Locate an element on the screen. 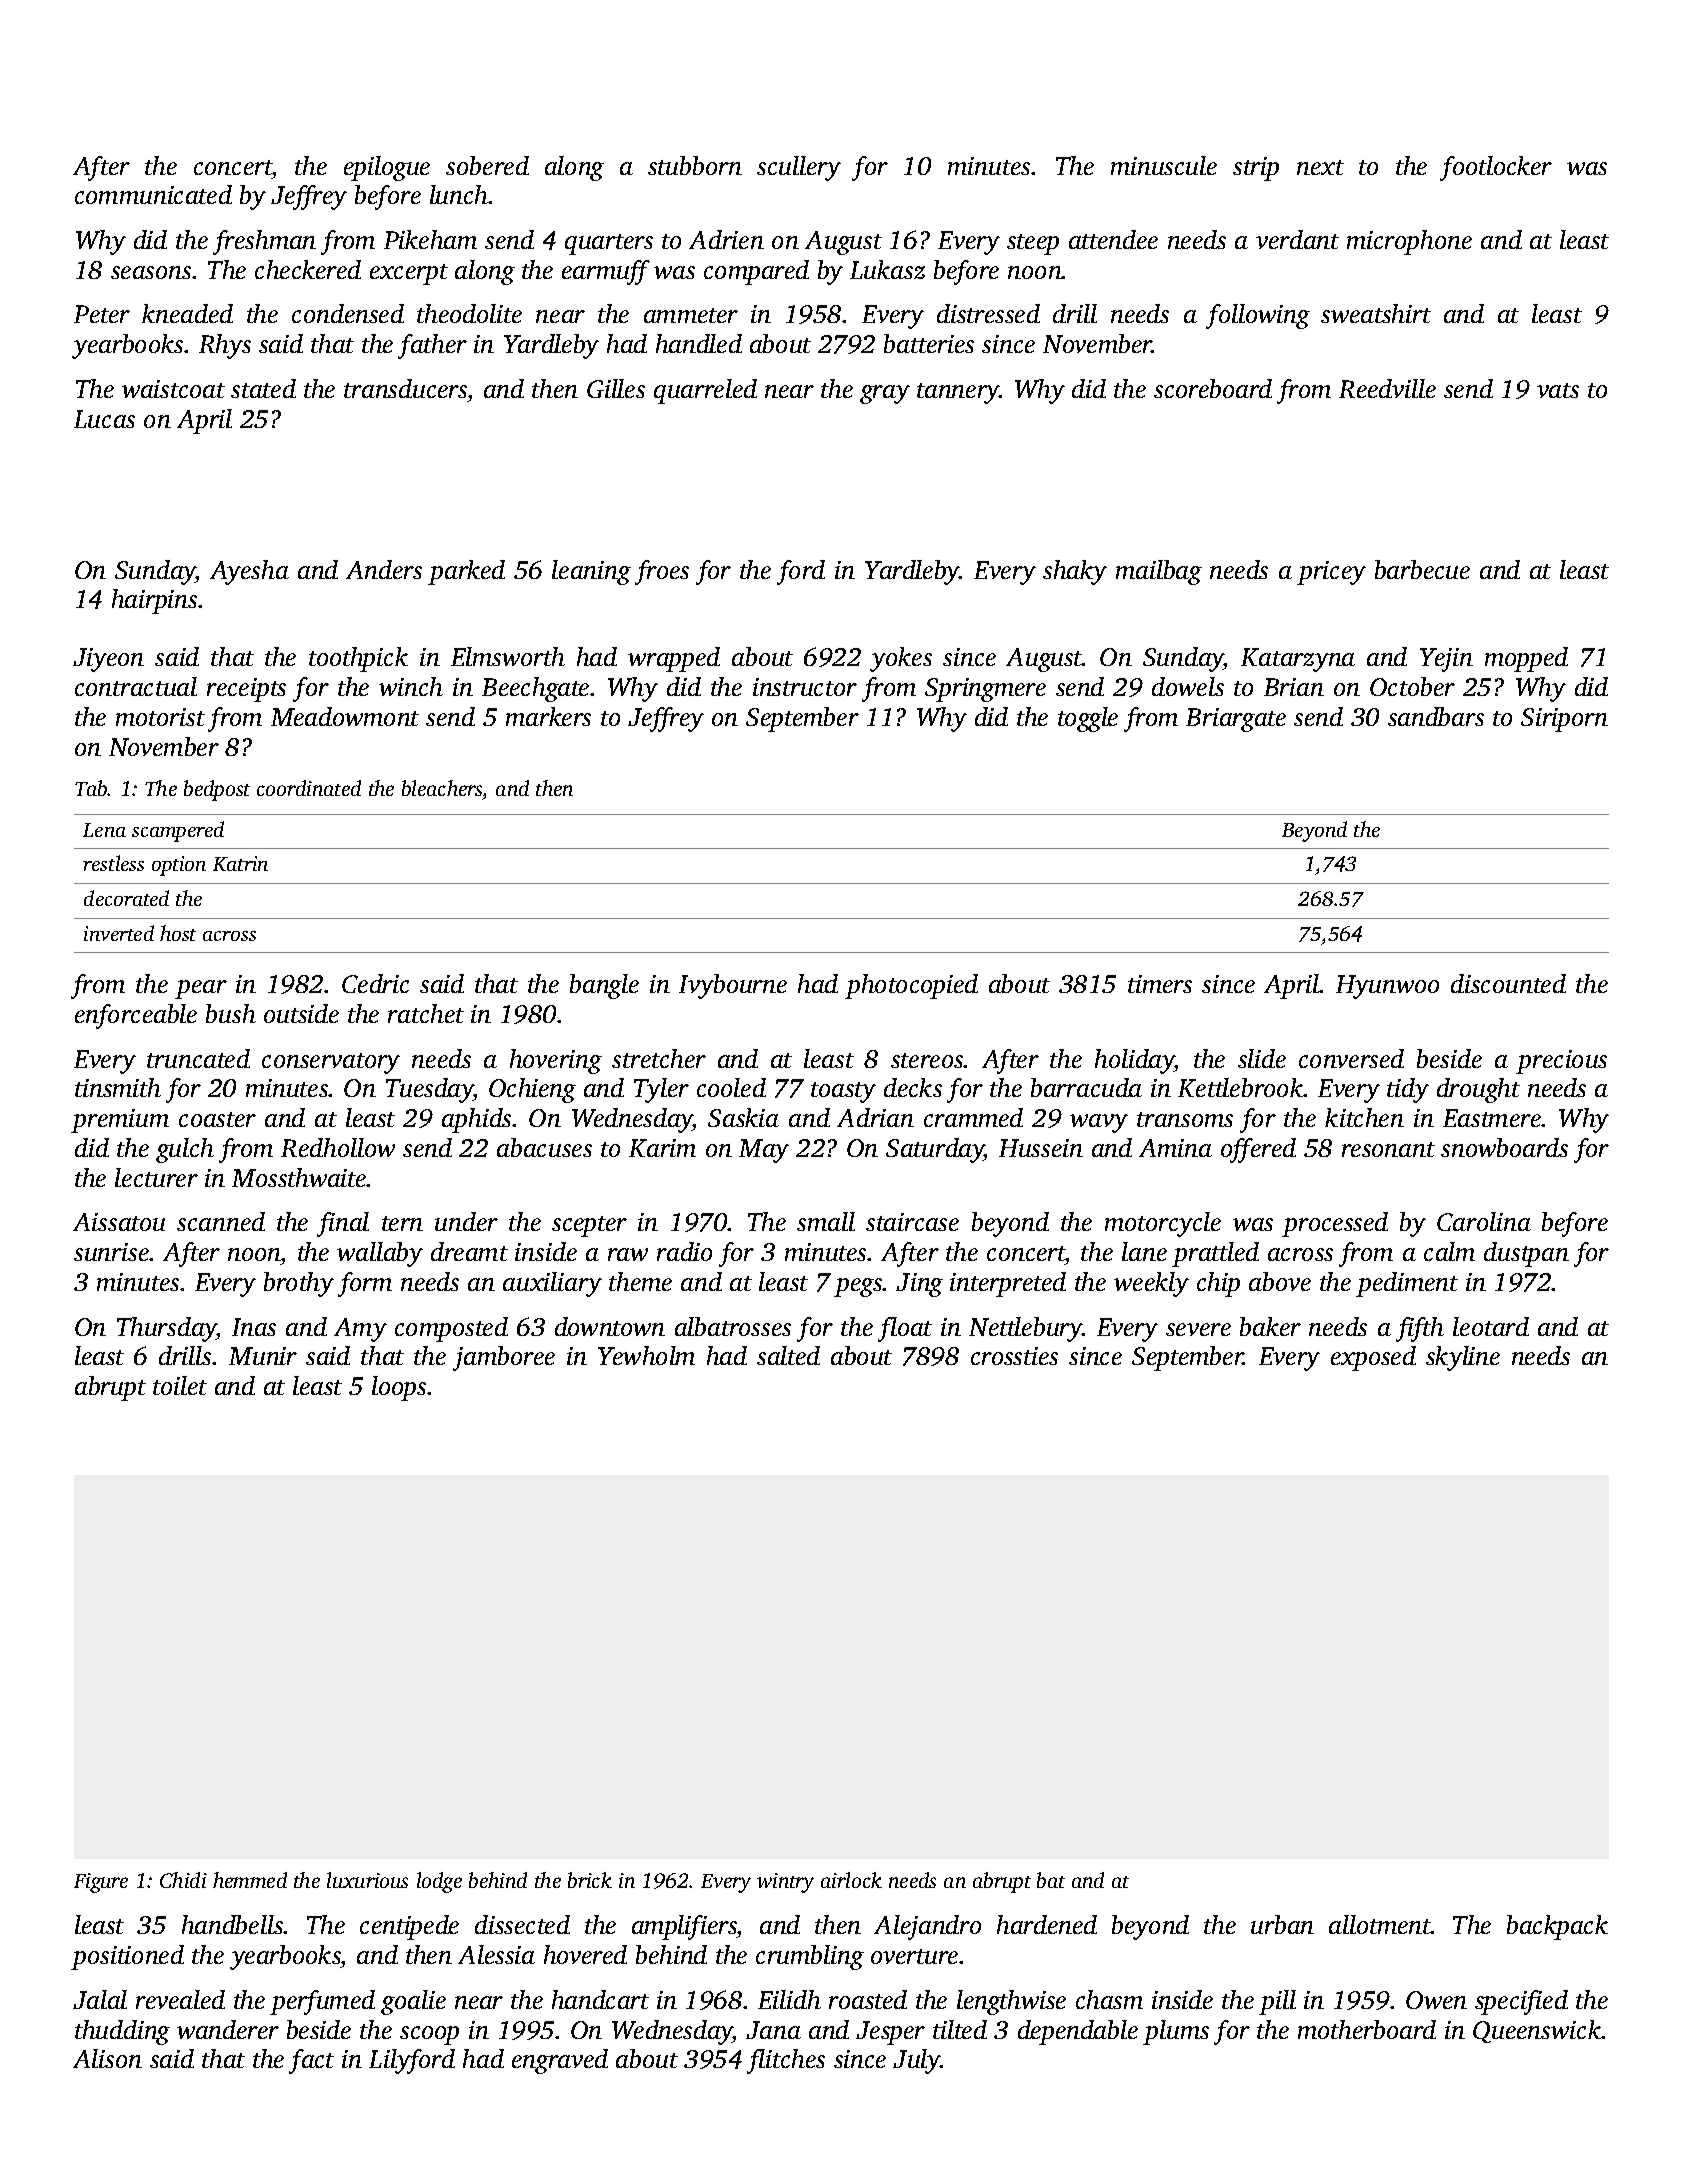  Anders is located at coordinates (384, 569).
